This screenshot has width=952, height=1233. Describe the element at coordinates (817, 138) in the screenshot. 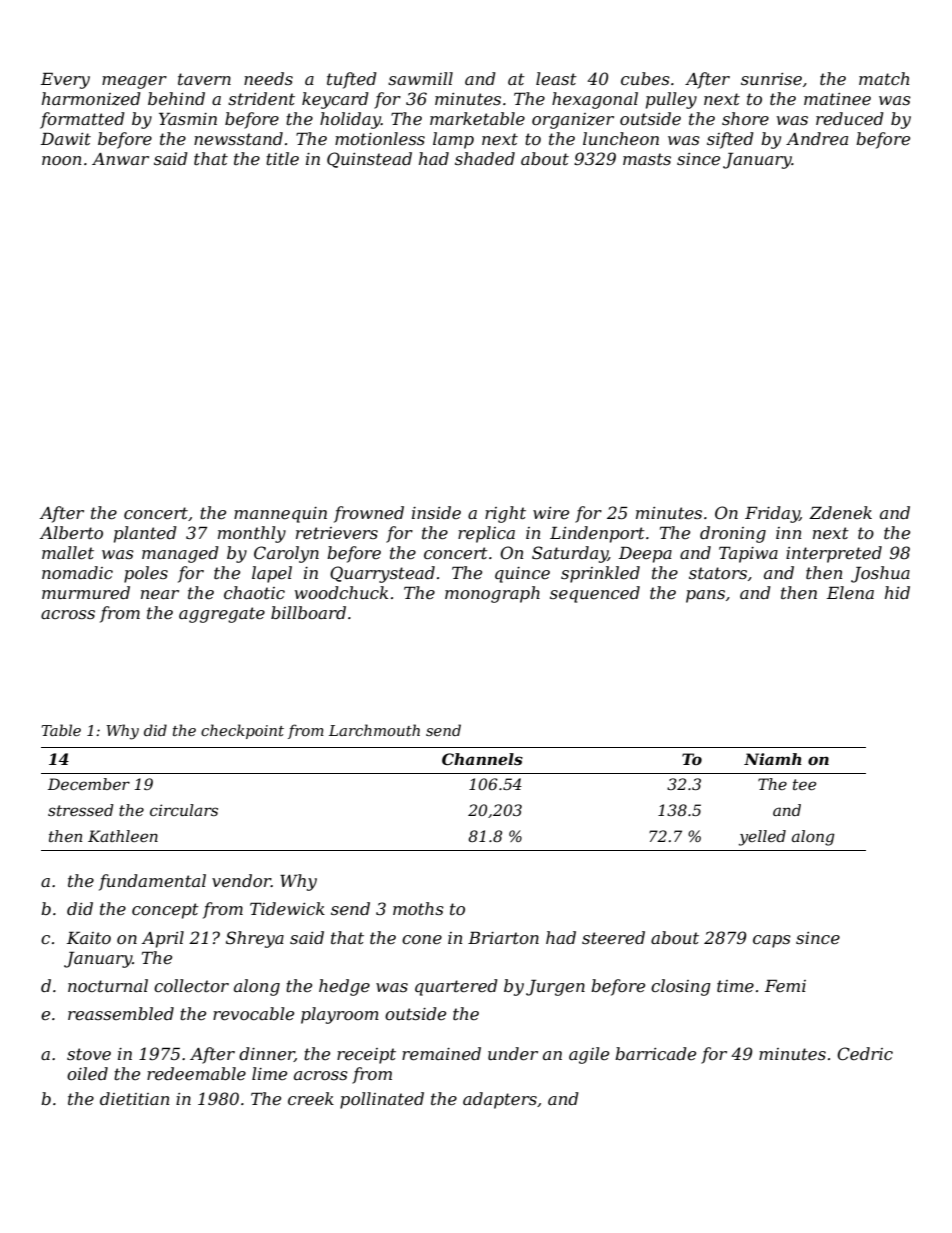

I see `Andrea` at that location.
